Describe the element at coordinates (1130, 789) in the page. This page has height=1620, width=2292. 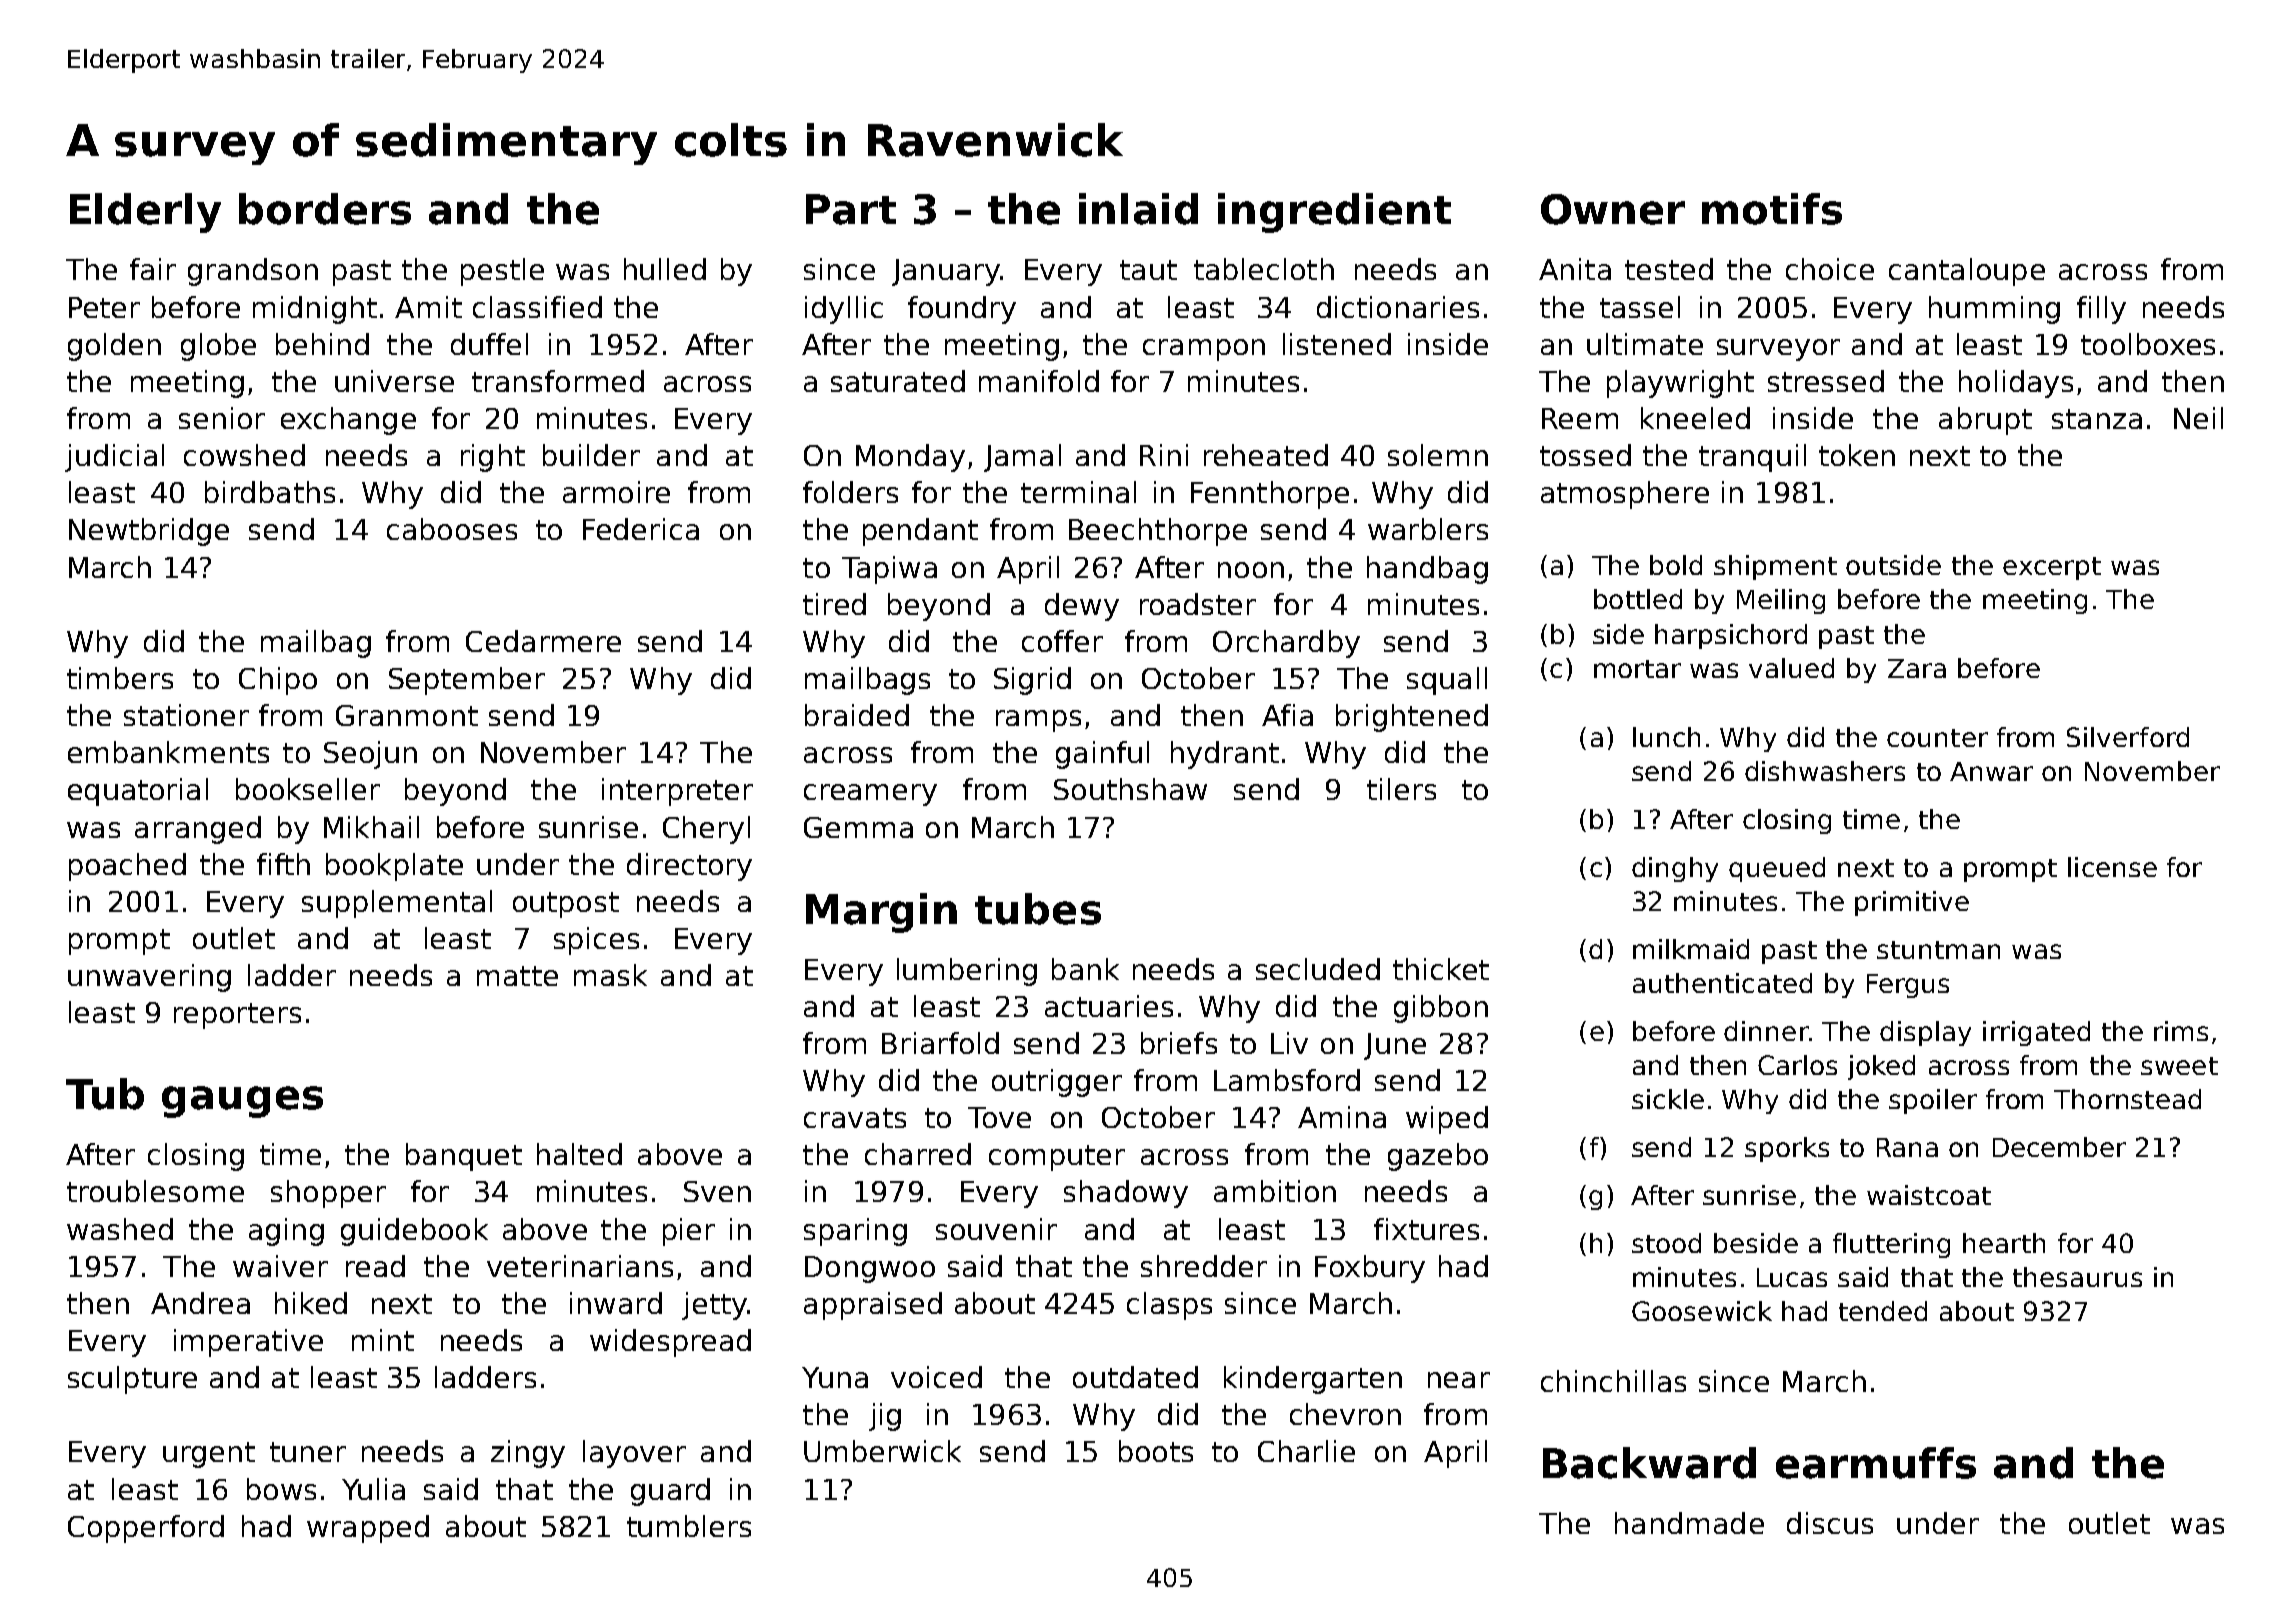
I see `Southshaw` at that location.
